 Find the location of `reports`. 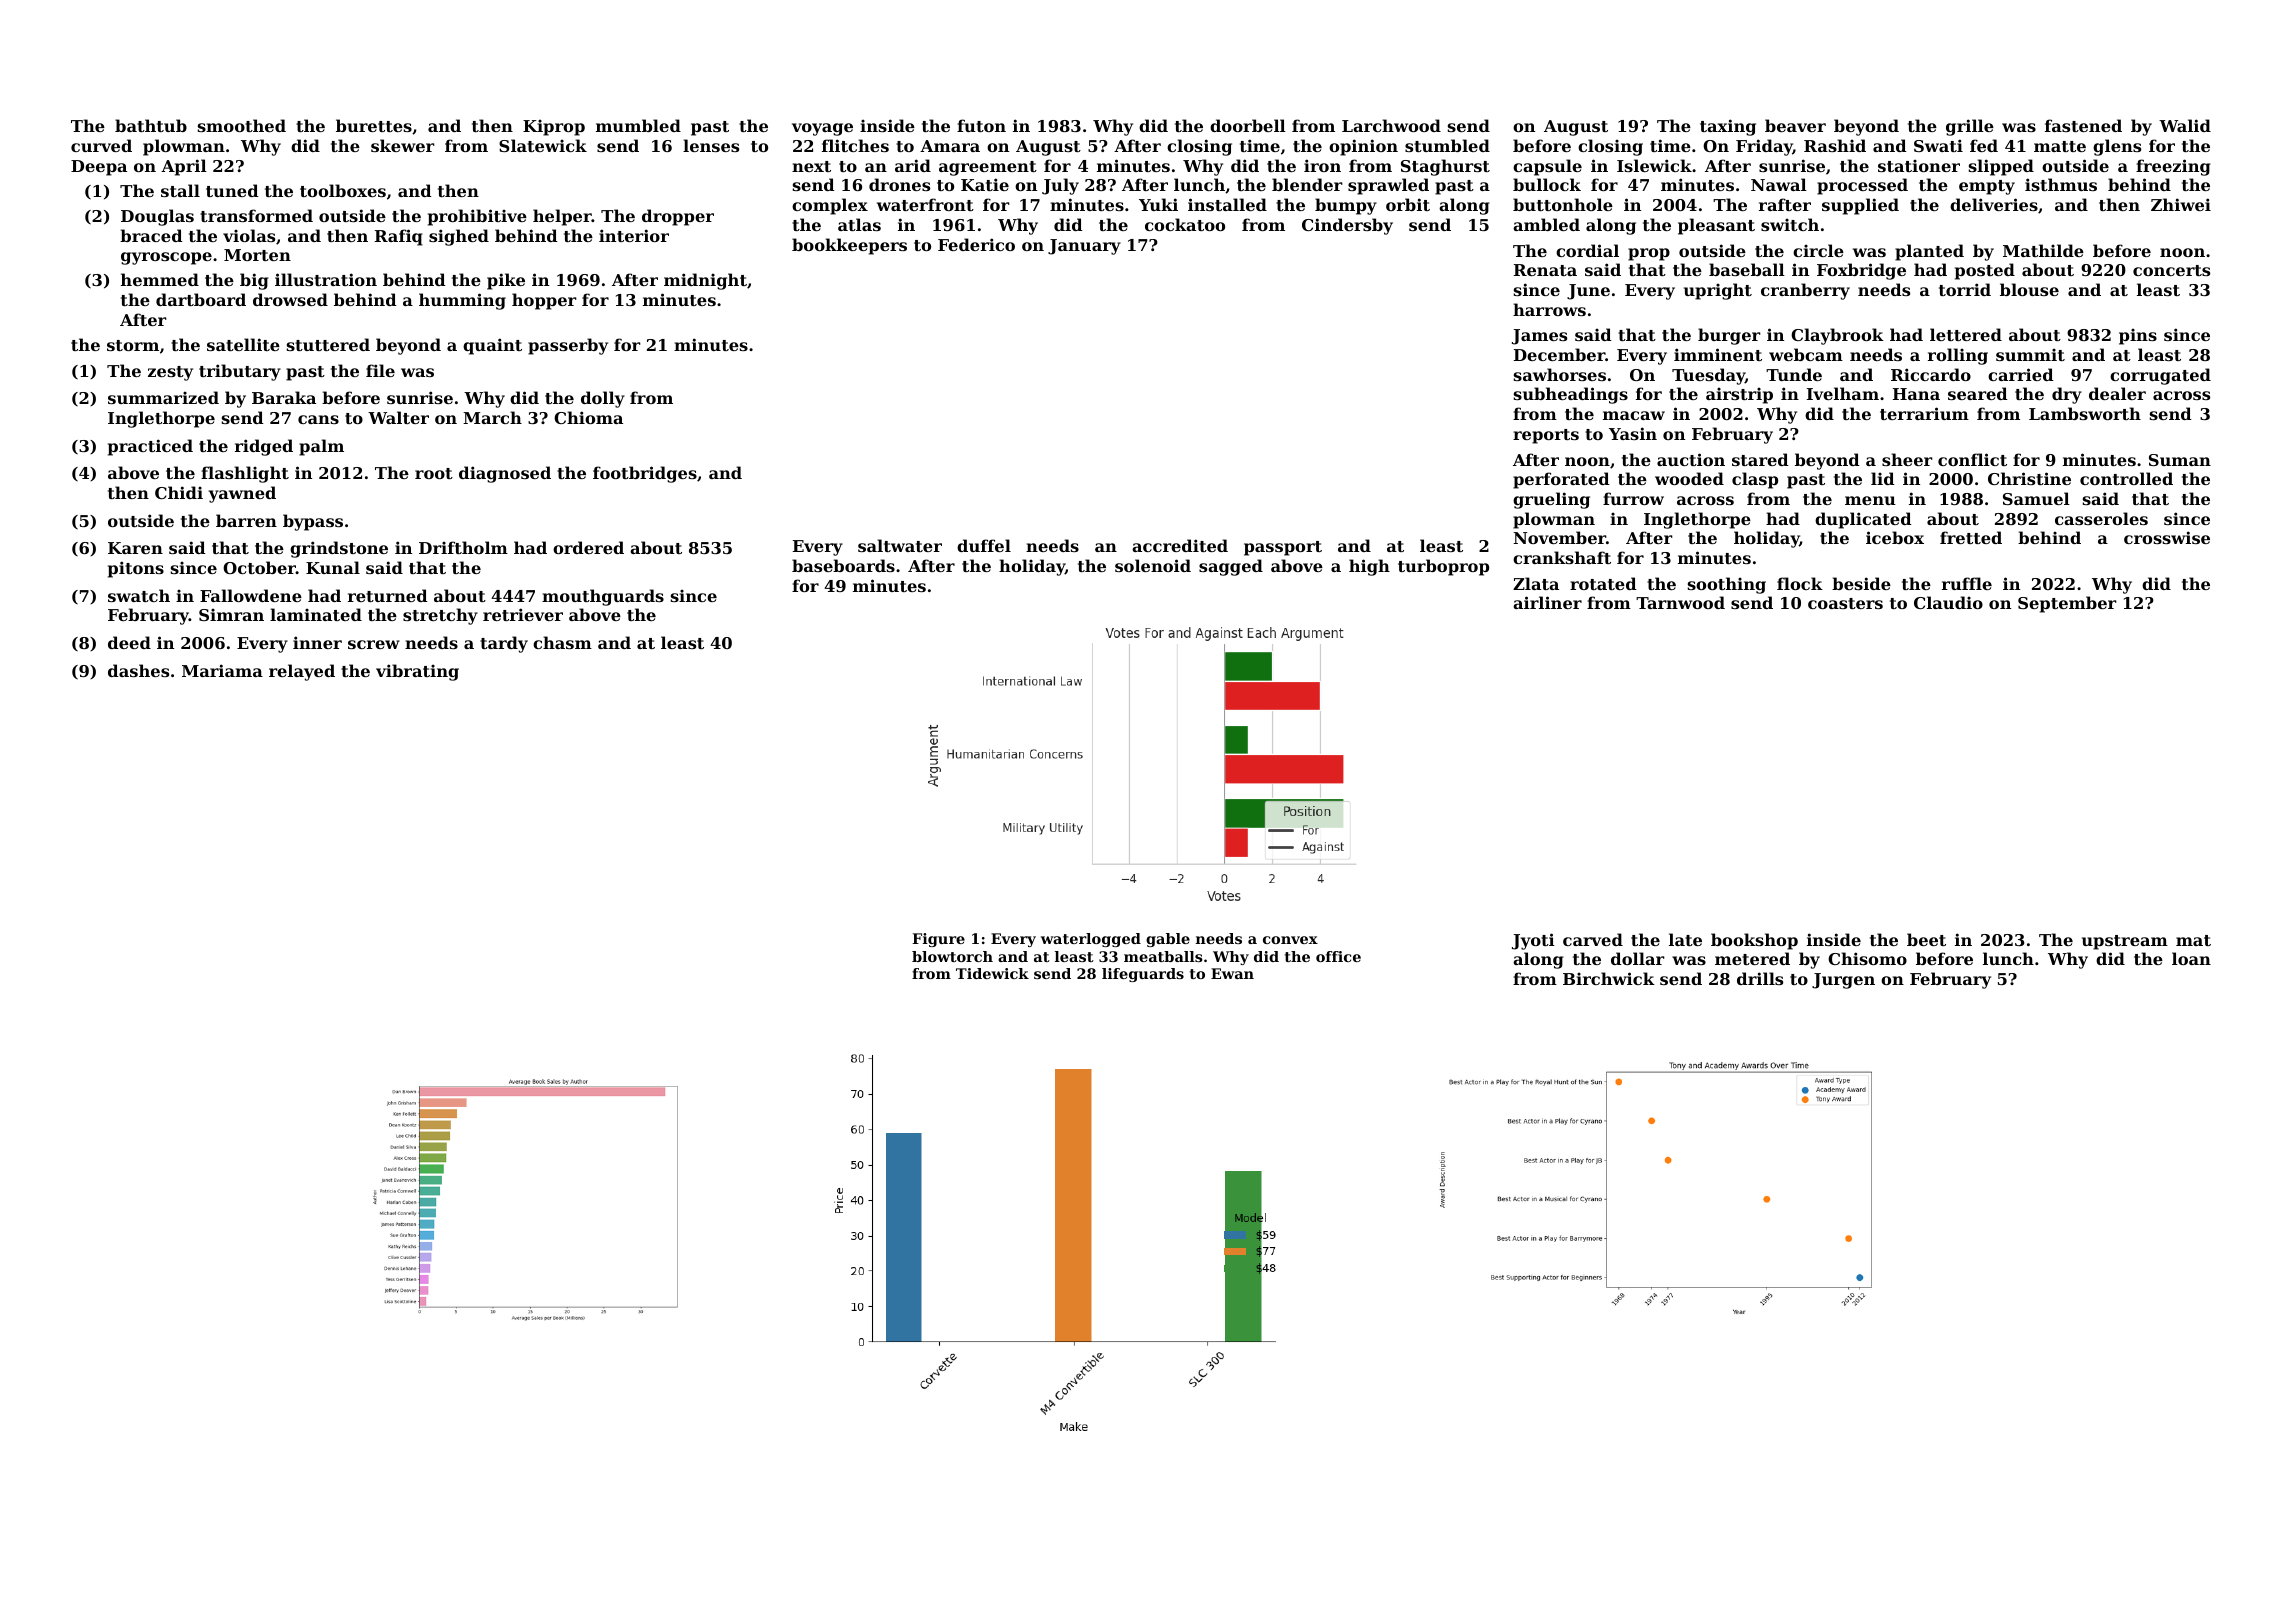

reports is located at coordinates (1546, 436).
